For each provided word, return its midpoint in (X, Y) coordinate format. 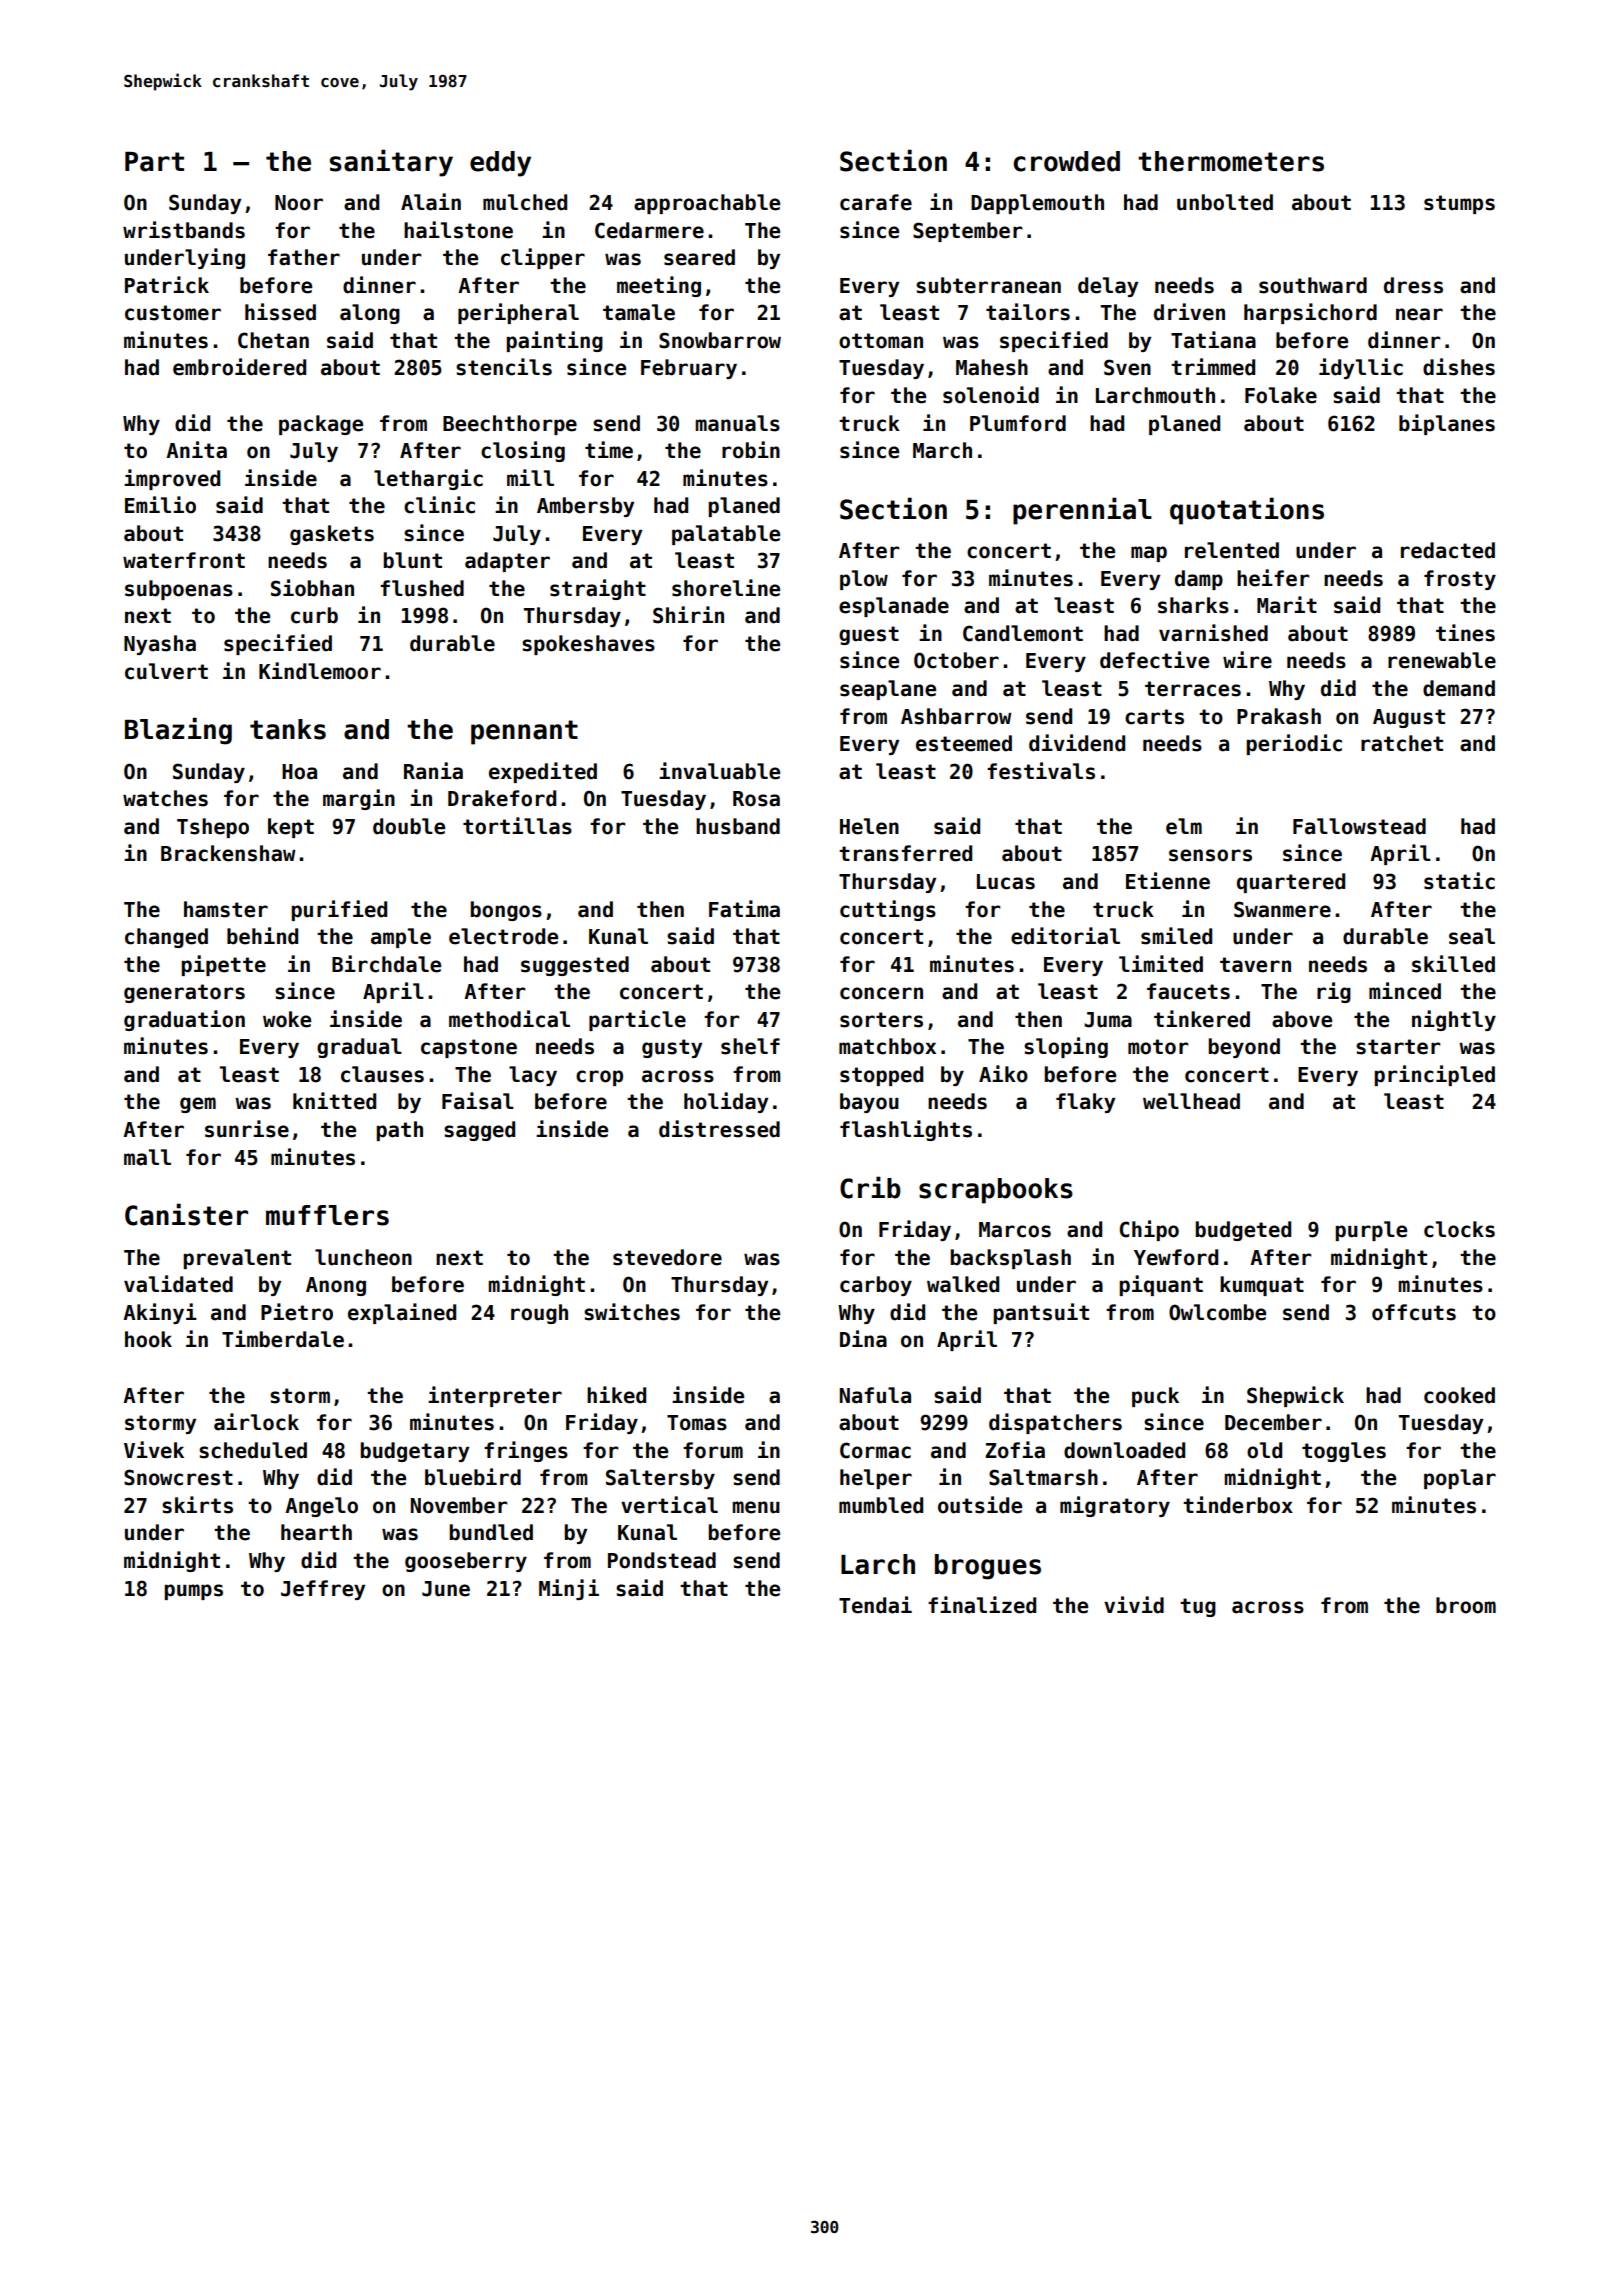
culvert (166, 671)
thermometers (1231, 161)
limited (1161, 964)
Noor (299, 203)
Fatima (744, 909)
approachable (707, 204)
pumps (193, 1592)
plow (864, 580)
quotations (1247, 511)
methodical (509, 1019)
